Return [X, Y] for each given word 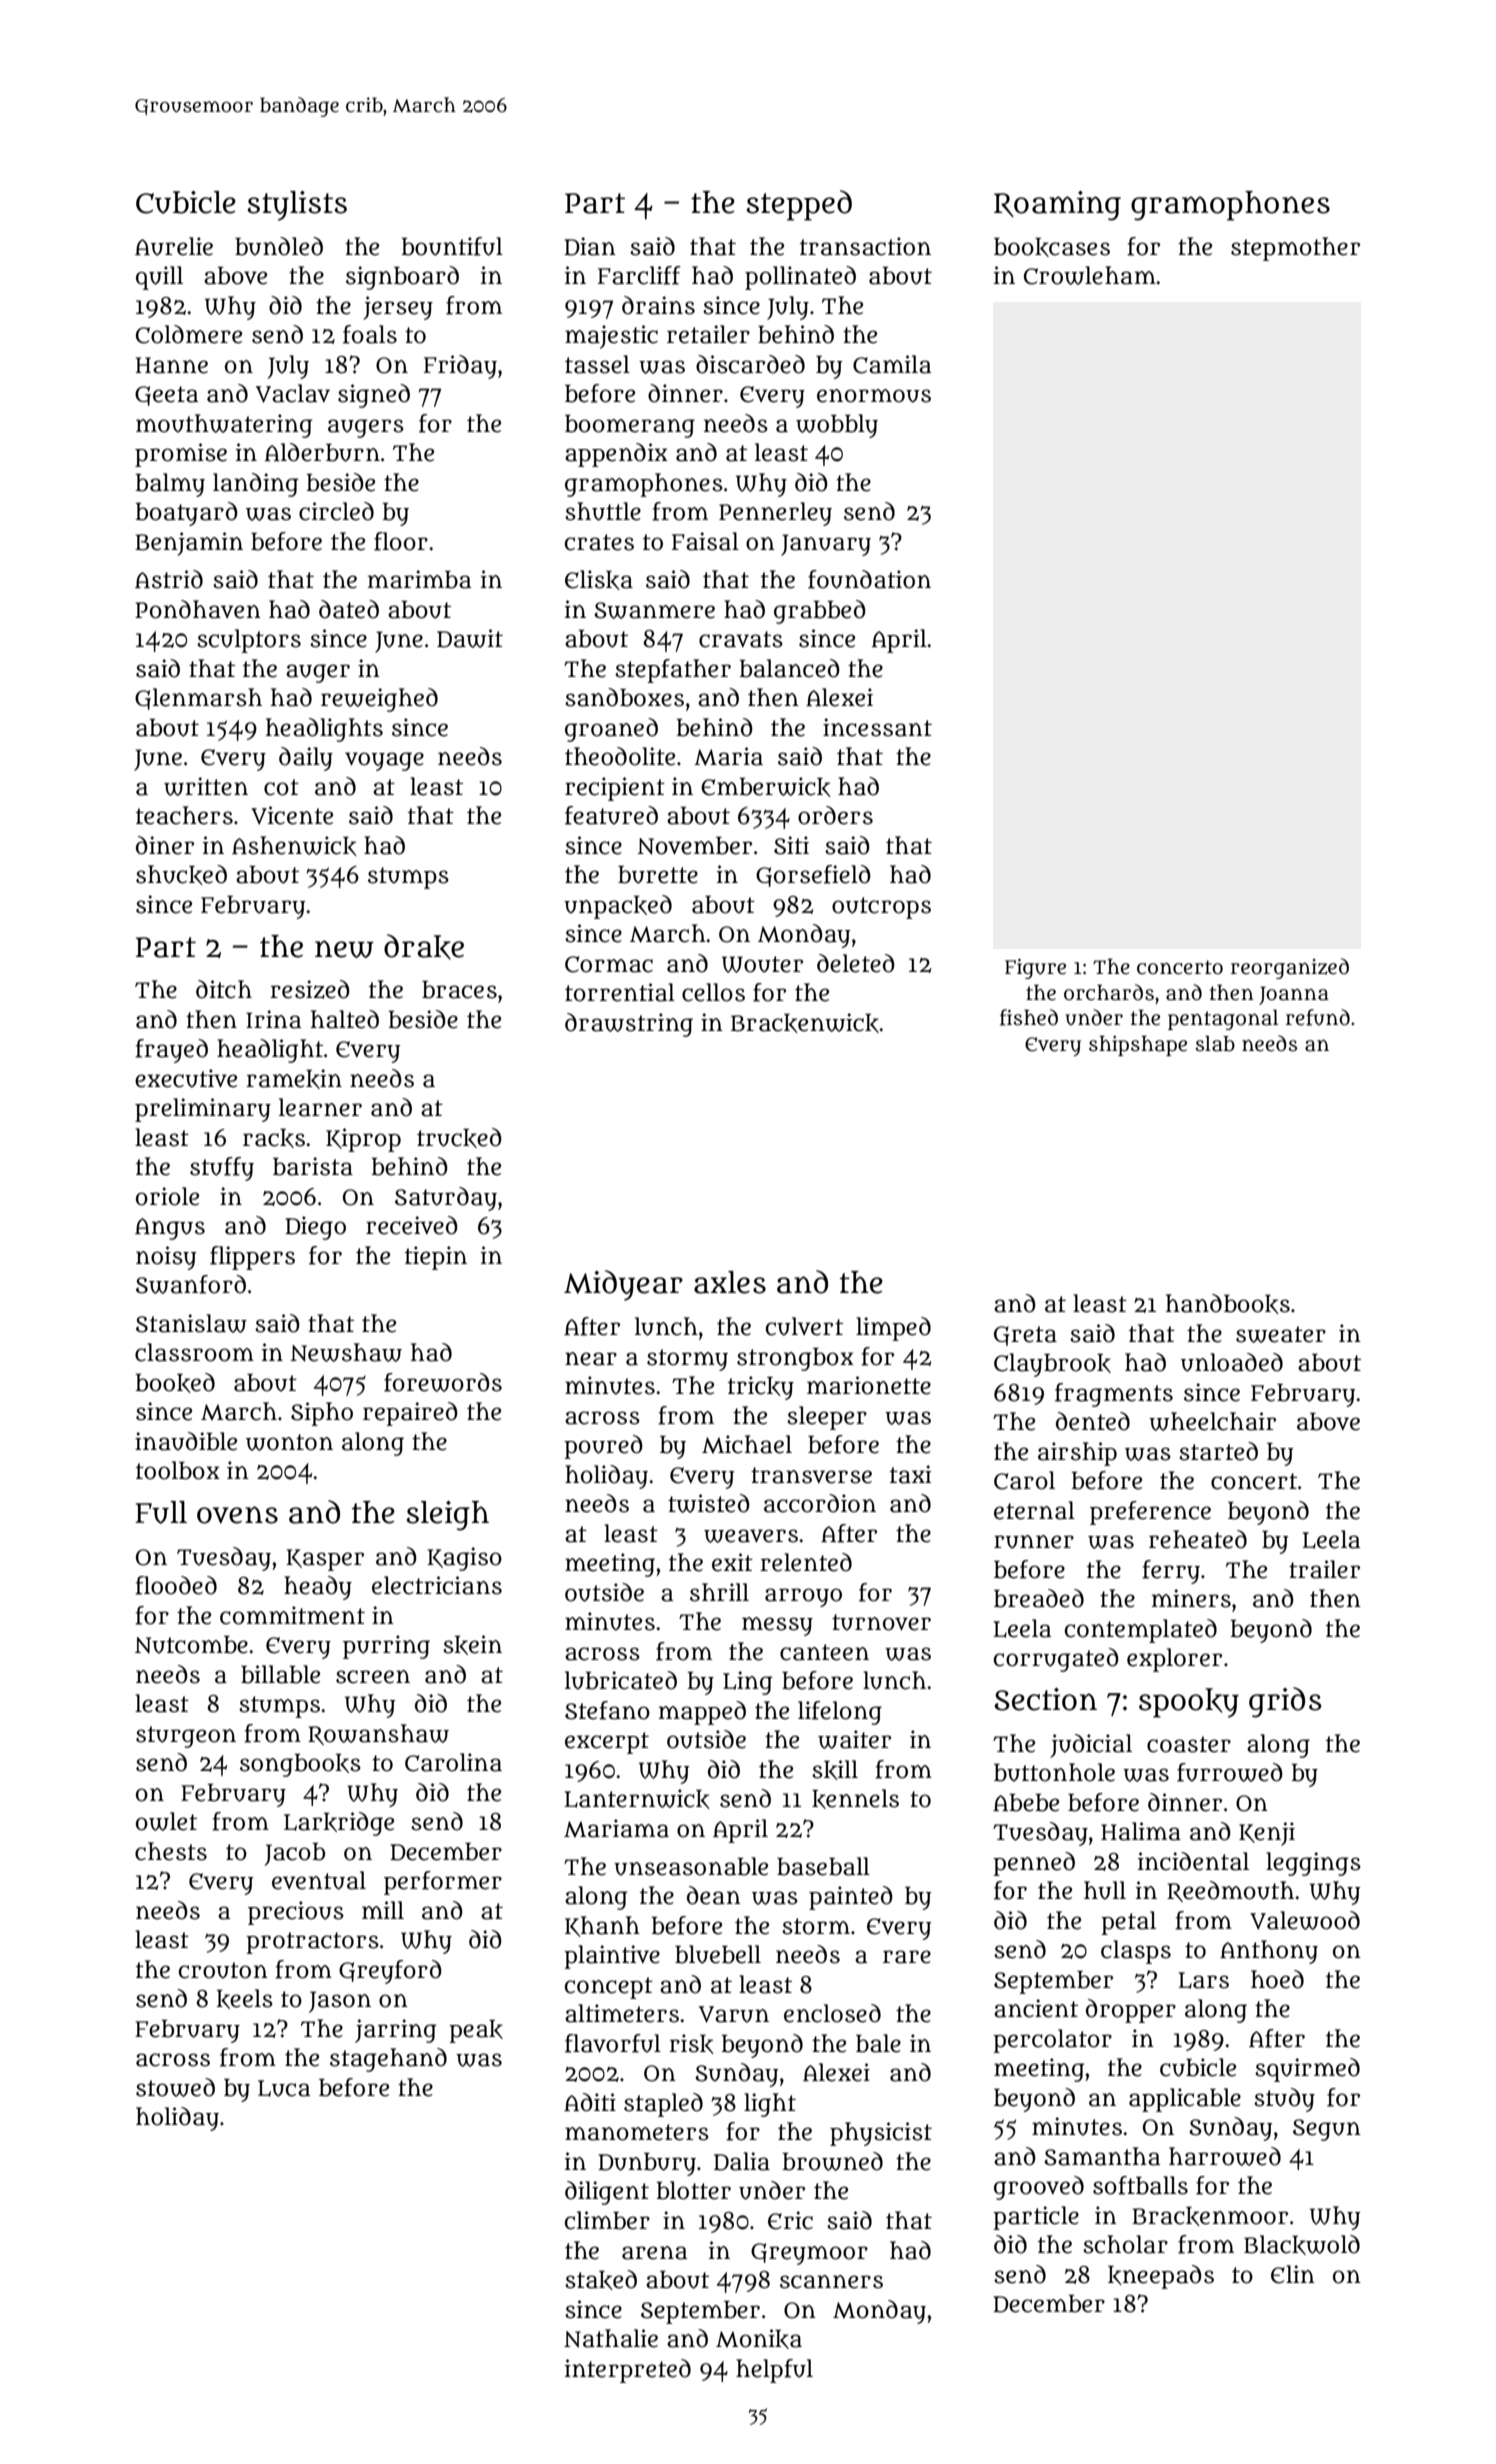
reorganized [1290, 968]
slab [1215, 1043]
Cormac [609, 964]
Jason [340, 2002]
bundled [279, 246]
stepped [799, 205]
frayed [171, 1051]
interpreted [628, 2371]
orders [835, 815]
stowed [175, 2087]
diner [165, 845]
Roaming [1057, 206]
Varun [734, 2014]
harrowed [1225, 2156]
